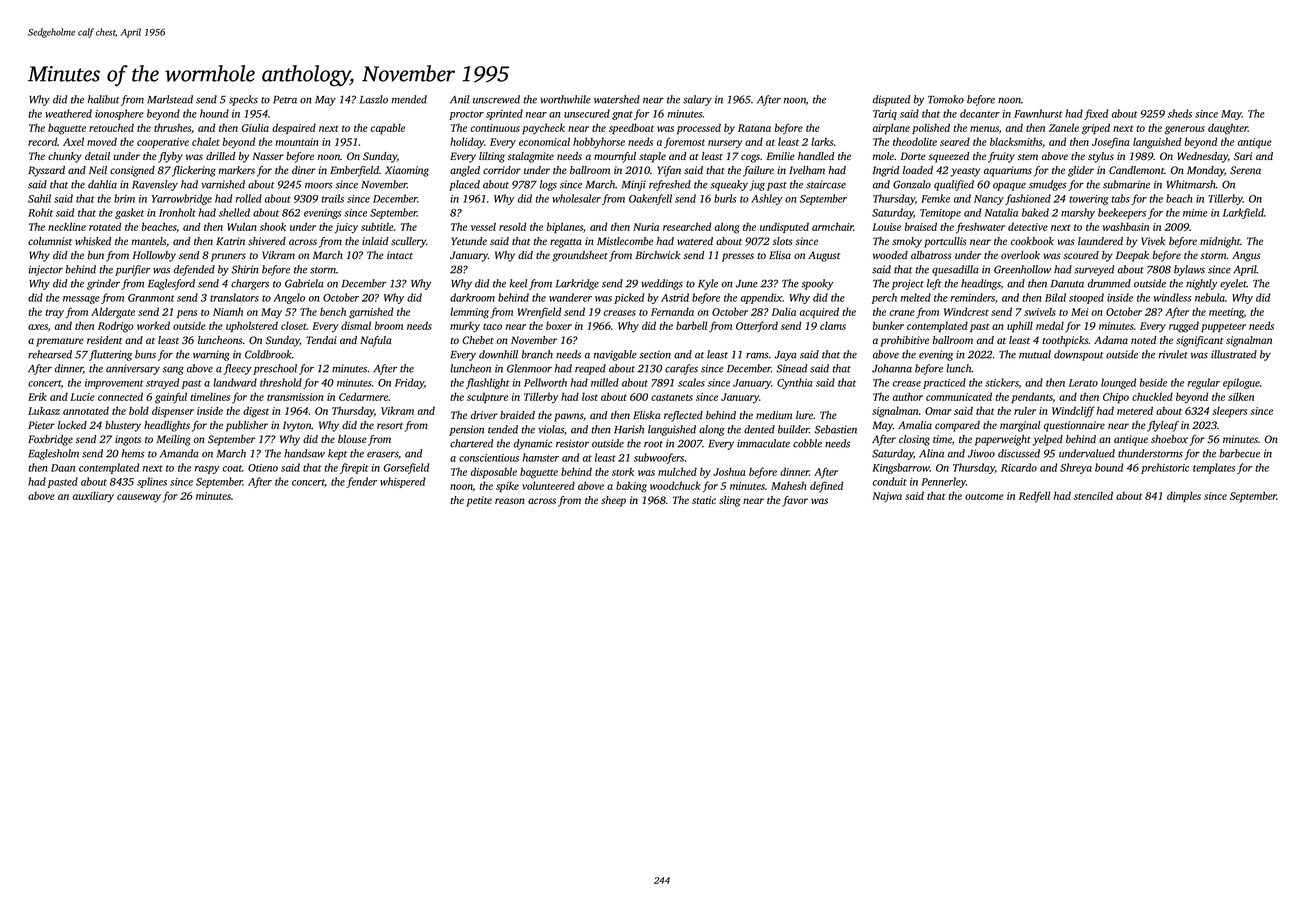 The image size is (1308, 924). What do you see at coordinates (512, 226) in the page?
I see `resold` at bounding box center [512, 226].
